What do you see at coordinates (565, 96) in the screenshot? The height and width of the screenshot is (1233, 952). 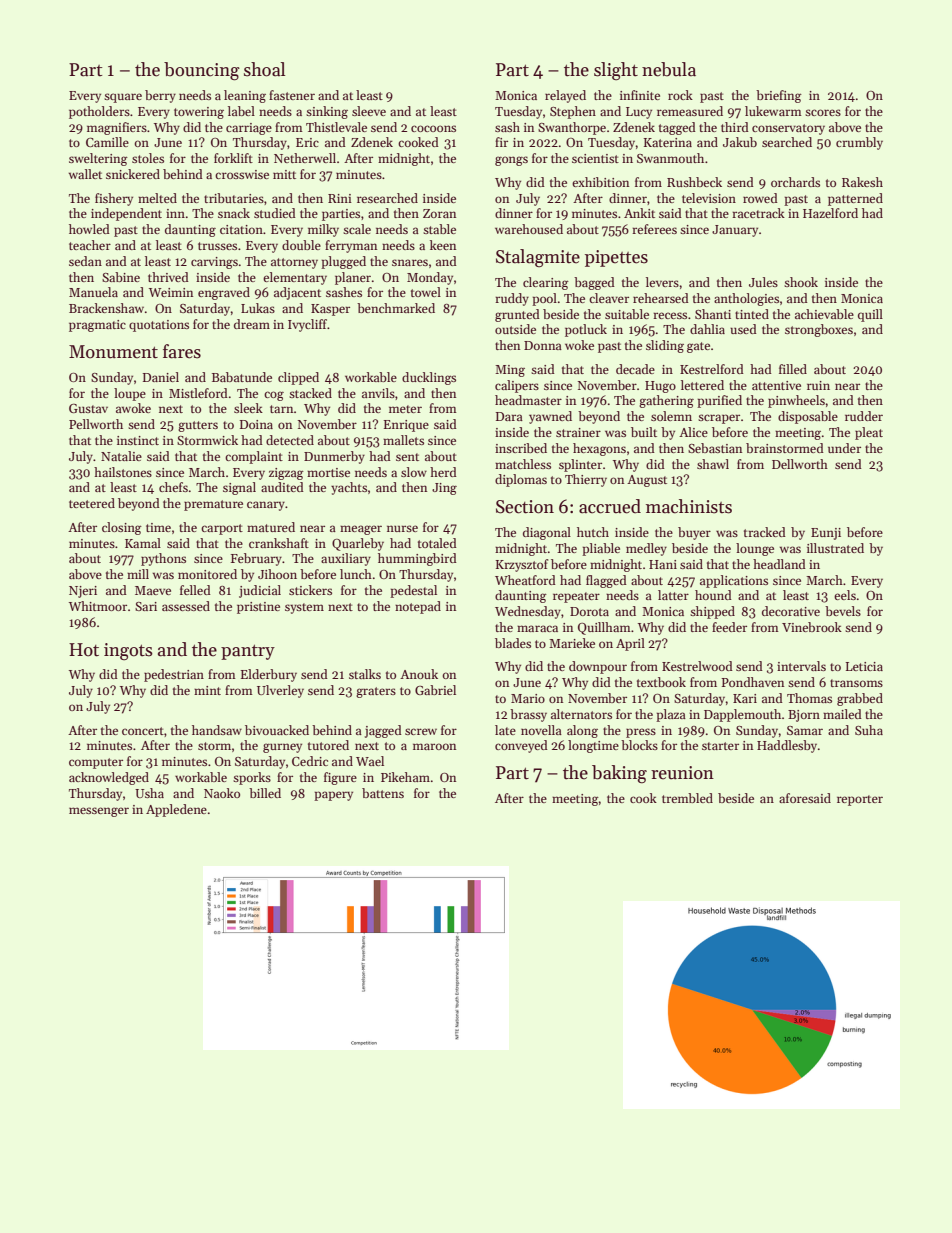 I see `relayed` at bounding box center [565, 96].
